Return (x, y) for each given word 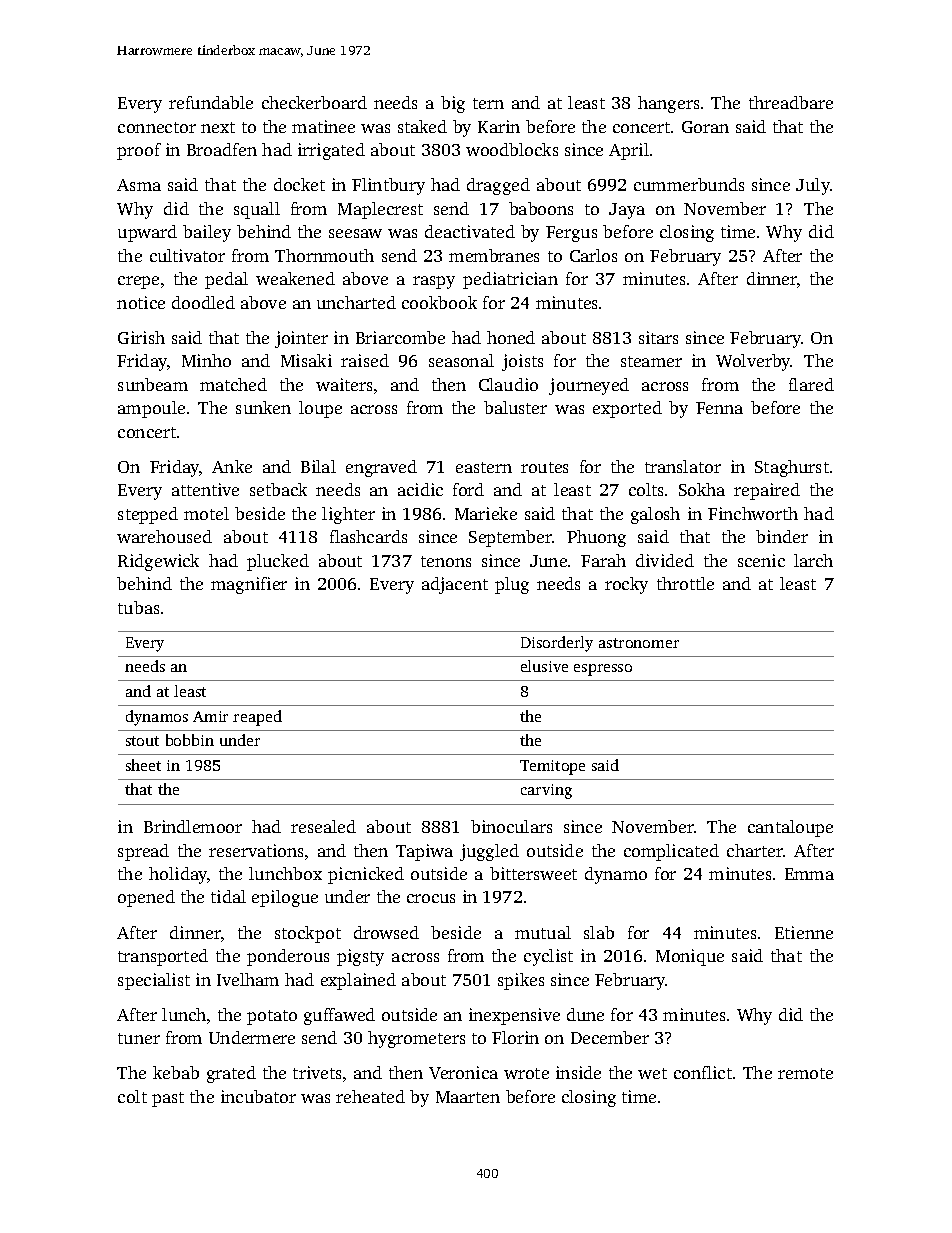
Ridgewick (158, 562)
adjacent (455, 585)
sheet (143, 765)
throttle (685, 583)
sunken (263, 407)
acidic (420, 489)
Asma (139, 185)
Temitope (552, 767)
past (168, 1099)
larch (813, 560)
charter (755, 850)
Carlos (593, 255)
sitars (658, 337)
